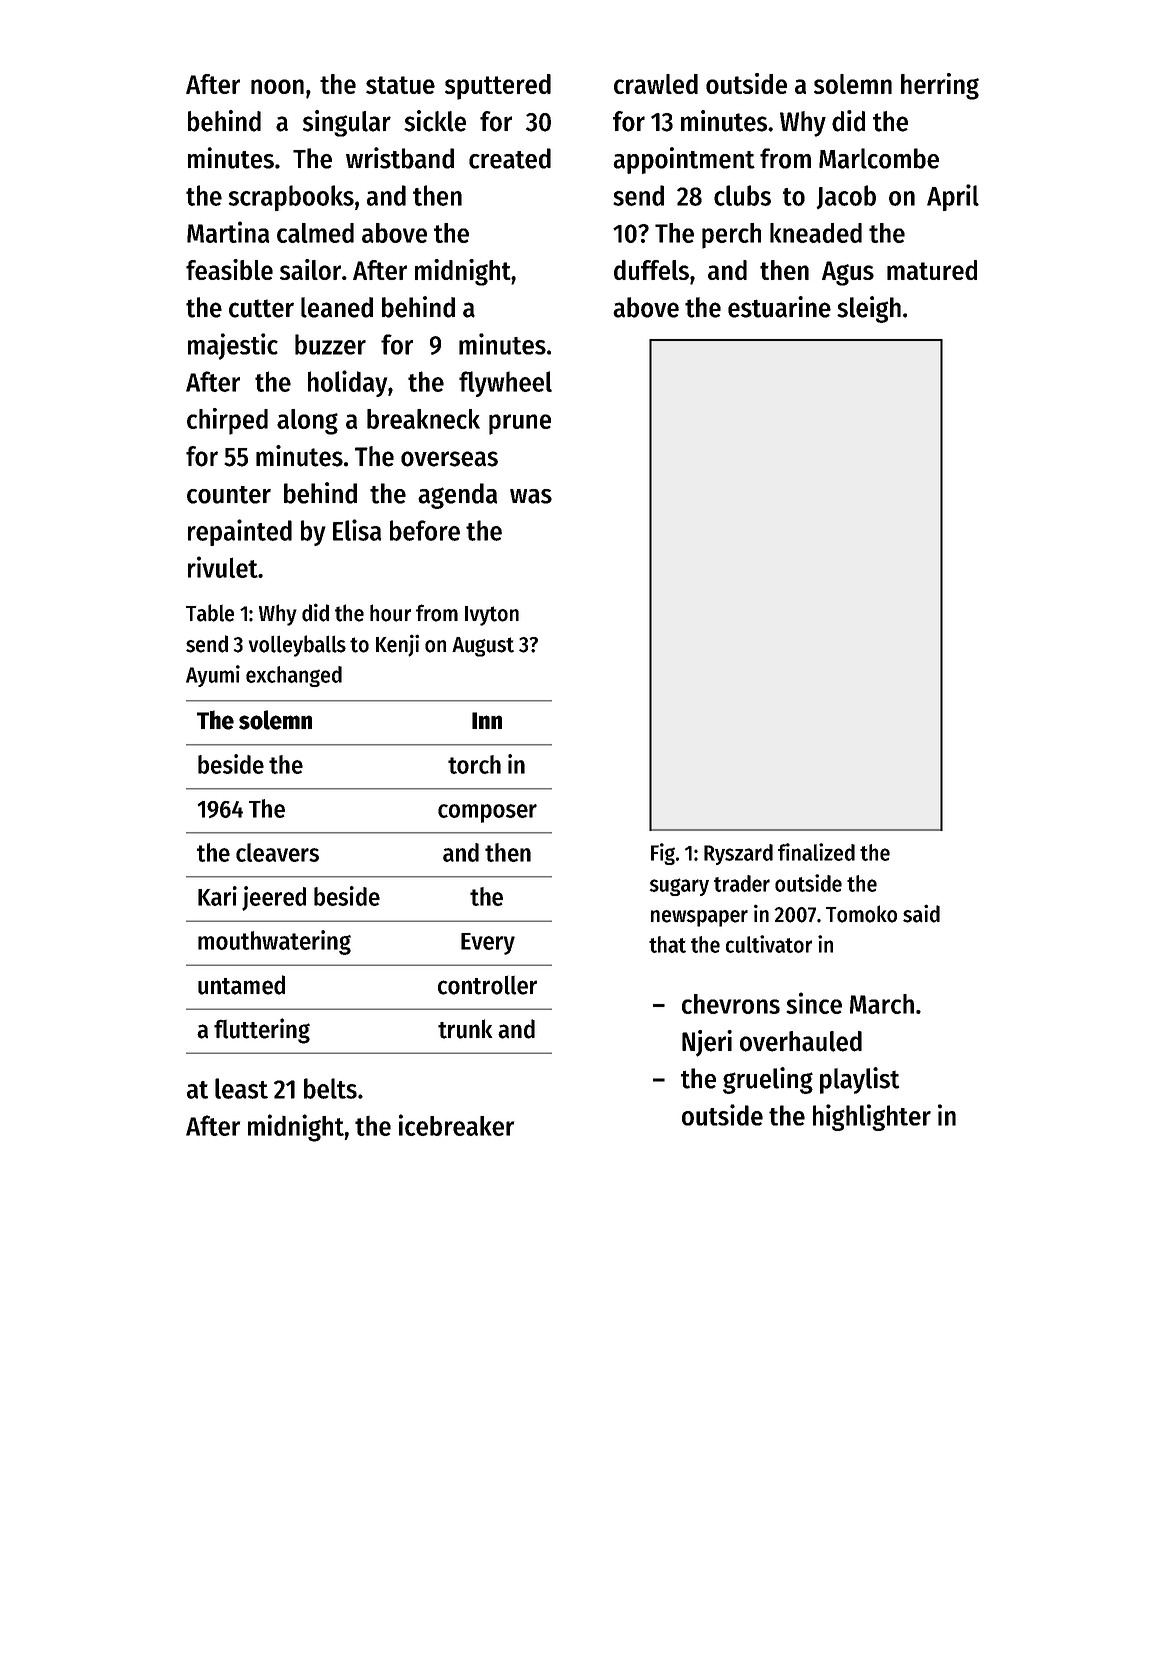 This document has height=1654, width=1165. I want to click on crawled, so click(656, 84).
